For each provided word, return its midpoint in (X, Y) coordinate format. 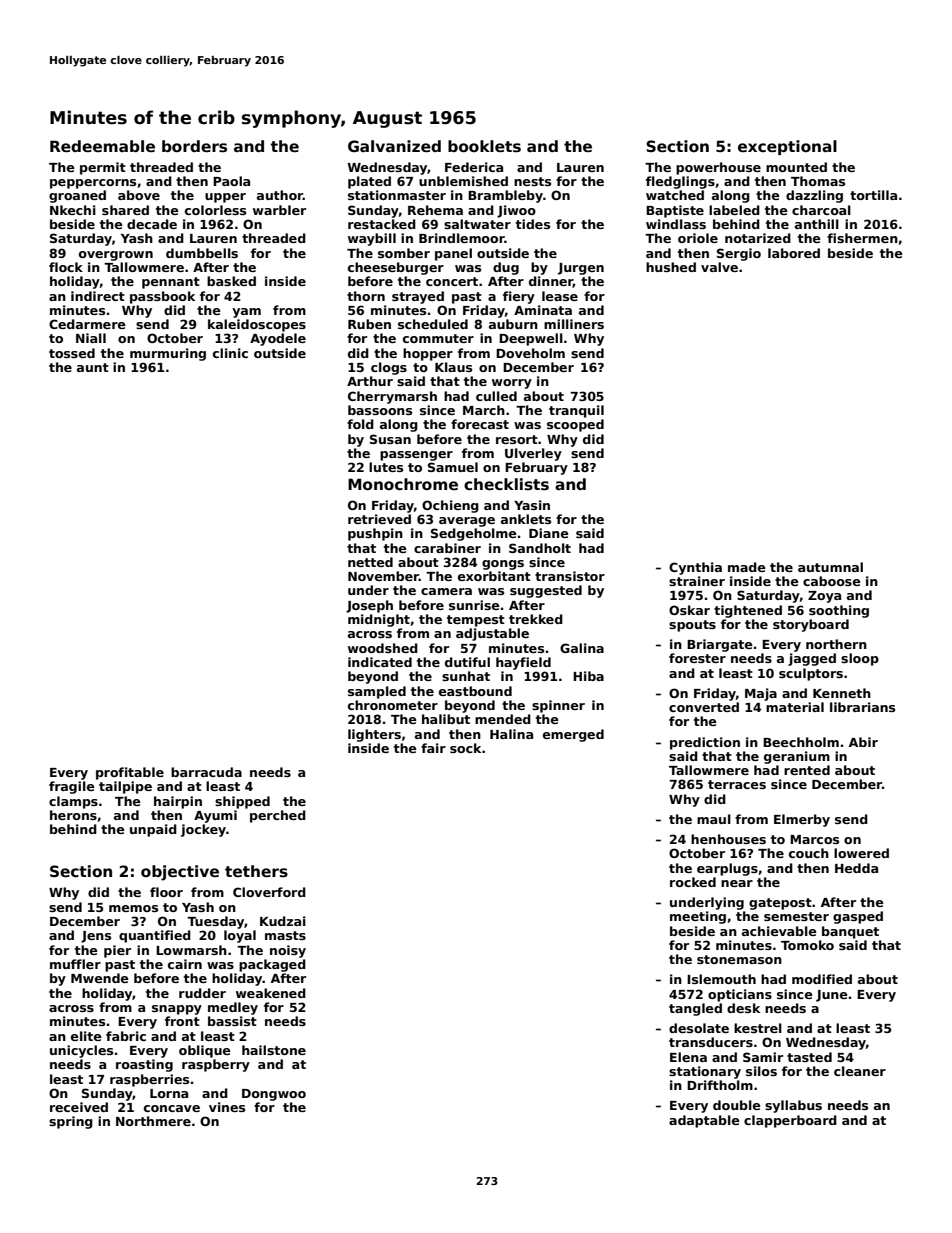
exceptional (787, 147)
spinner (558, 706)
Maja (761, 694)
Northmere (153, 1121)
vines (227, 1107)
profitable (130, 773)
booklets (484, 146)
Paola (231, 181)
